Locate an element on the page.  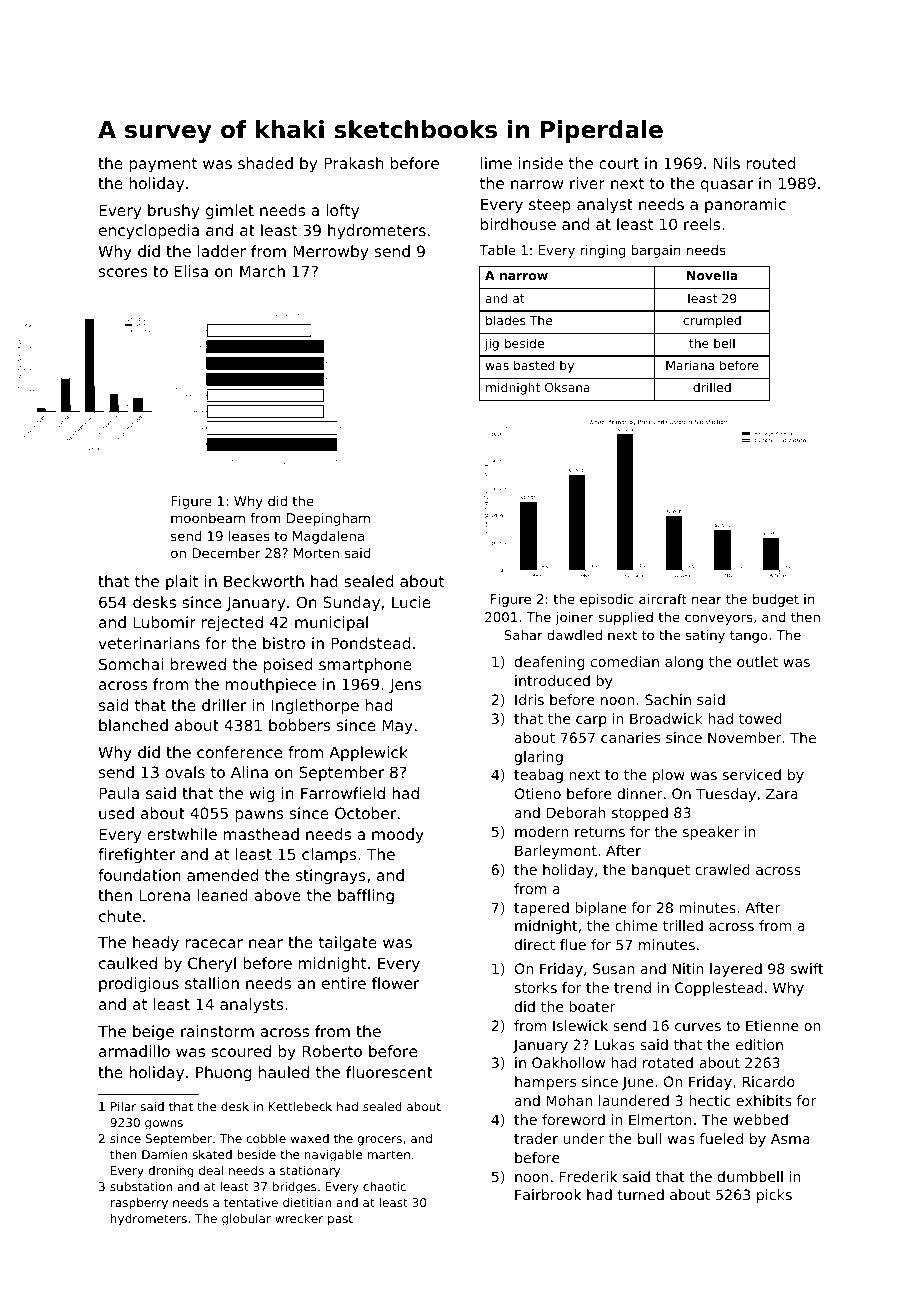
smartphone is located at coordinates (365, 665).
